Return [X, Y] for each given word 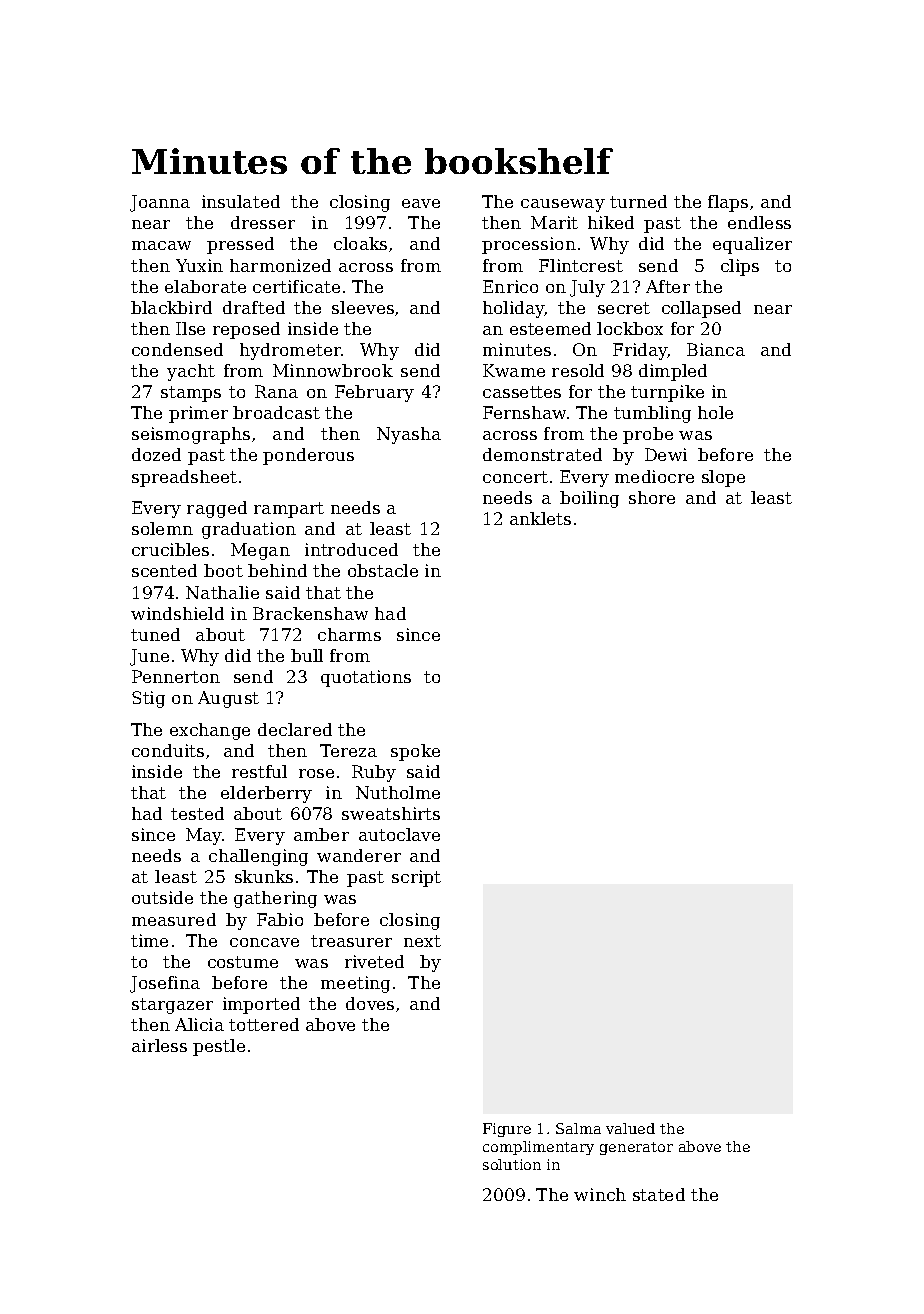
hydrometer [290, 351]
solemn [162, 528]
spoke [415, 752]
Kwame [514, 370]
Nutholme [398, 792]
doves [370, 1003]
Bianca [716, 349]
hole [715, 412]
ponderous [308, 456]
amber [321, 834]
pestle [219, 1047]
